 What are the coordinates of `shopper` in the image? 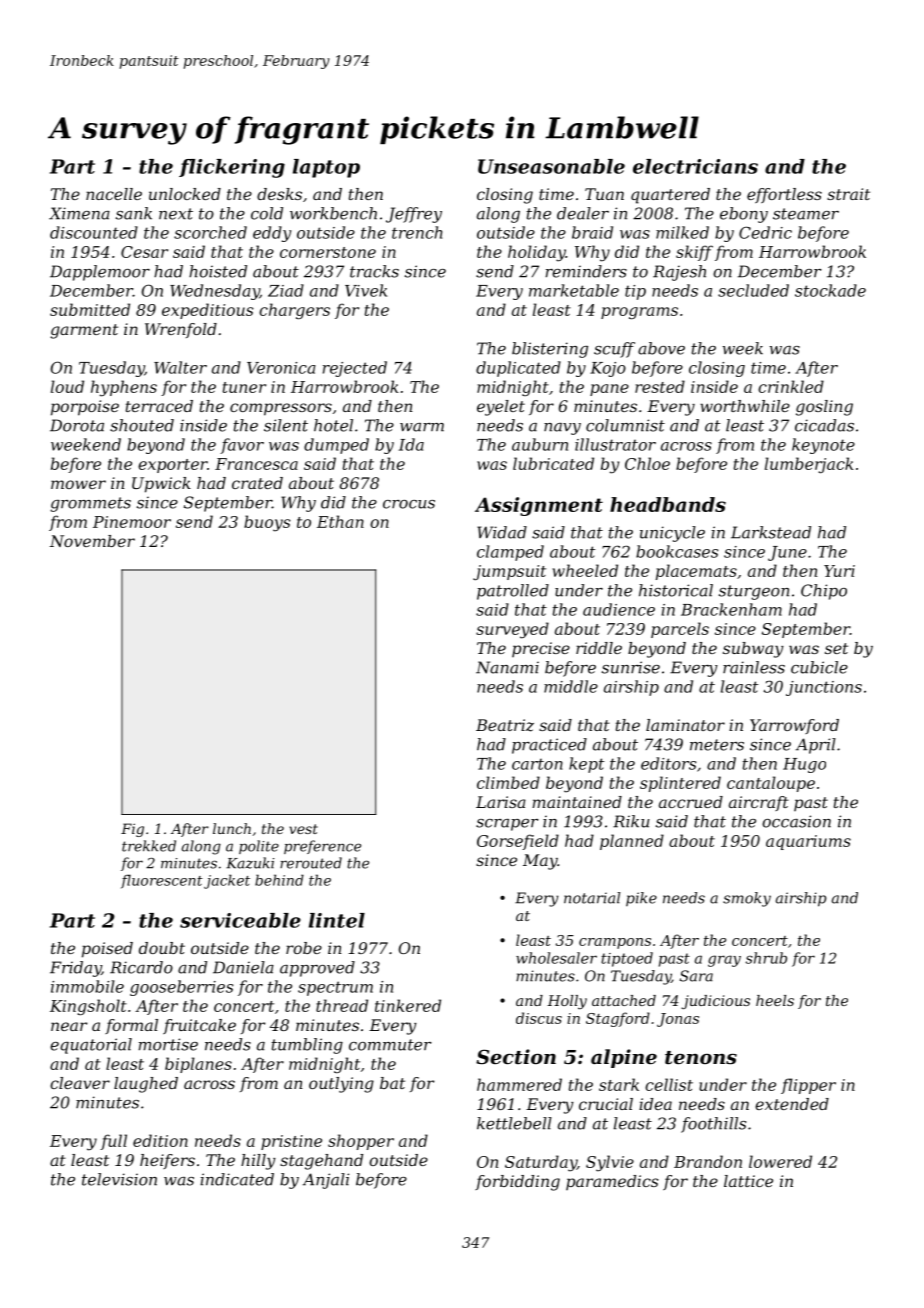 It's located at (361, 1142).
